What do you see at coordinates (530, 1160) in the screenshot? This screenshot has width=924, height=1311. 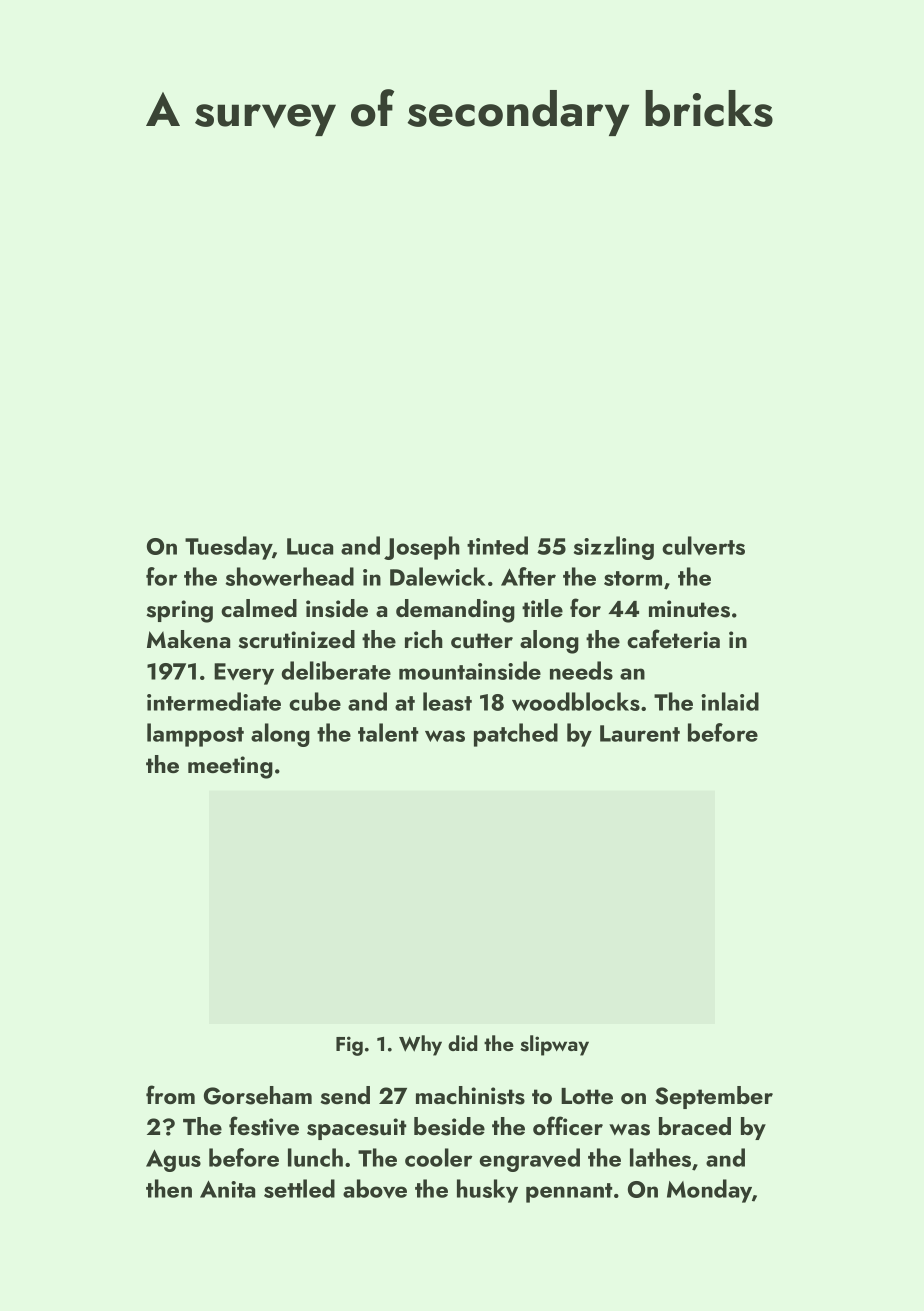 I see `engraved` at bounding box center [530, 1160].
